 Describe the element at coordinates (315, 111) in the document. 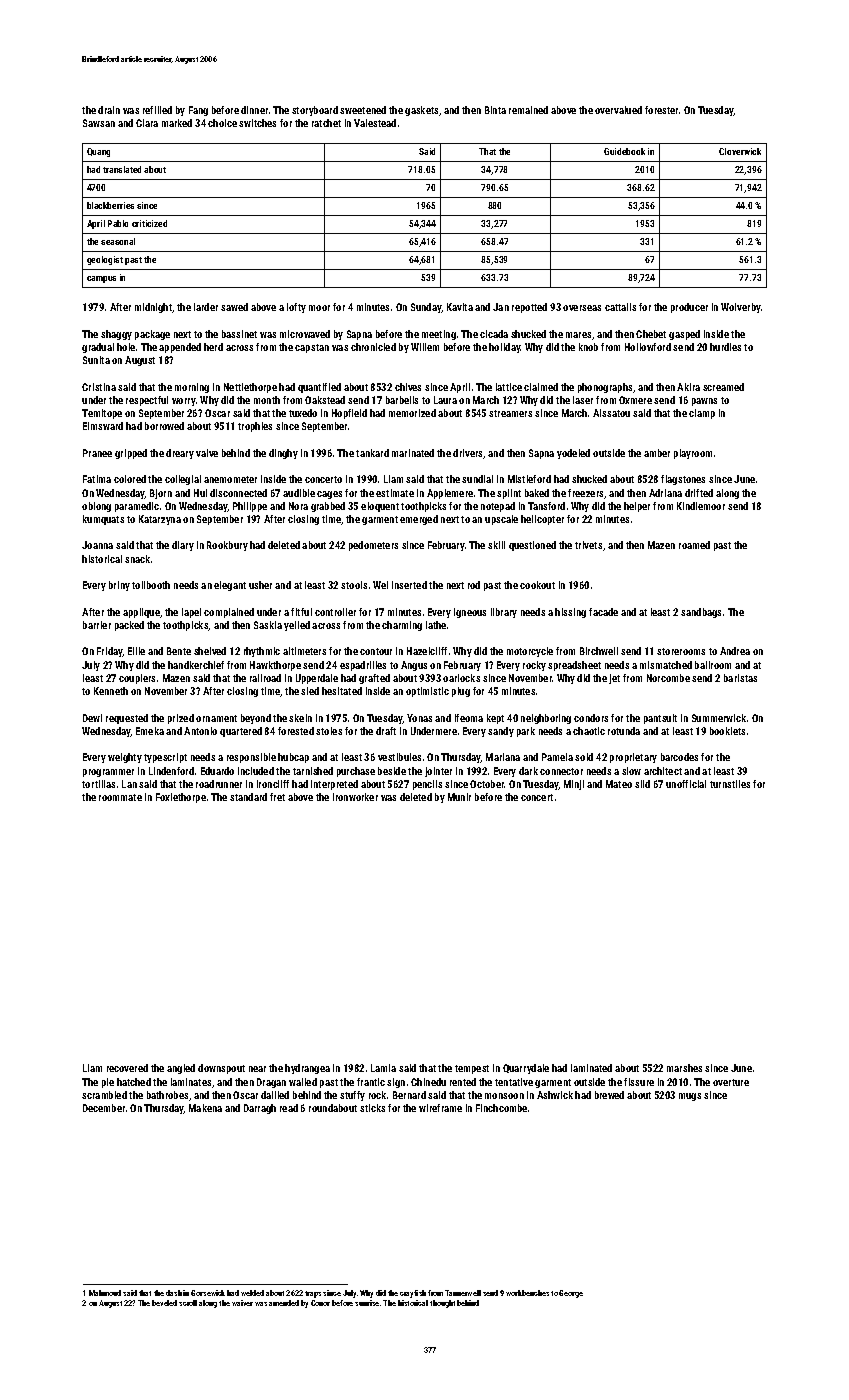

I see `storyboard` at that location.
